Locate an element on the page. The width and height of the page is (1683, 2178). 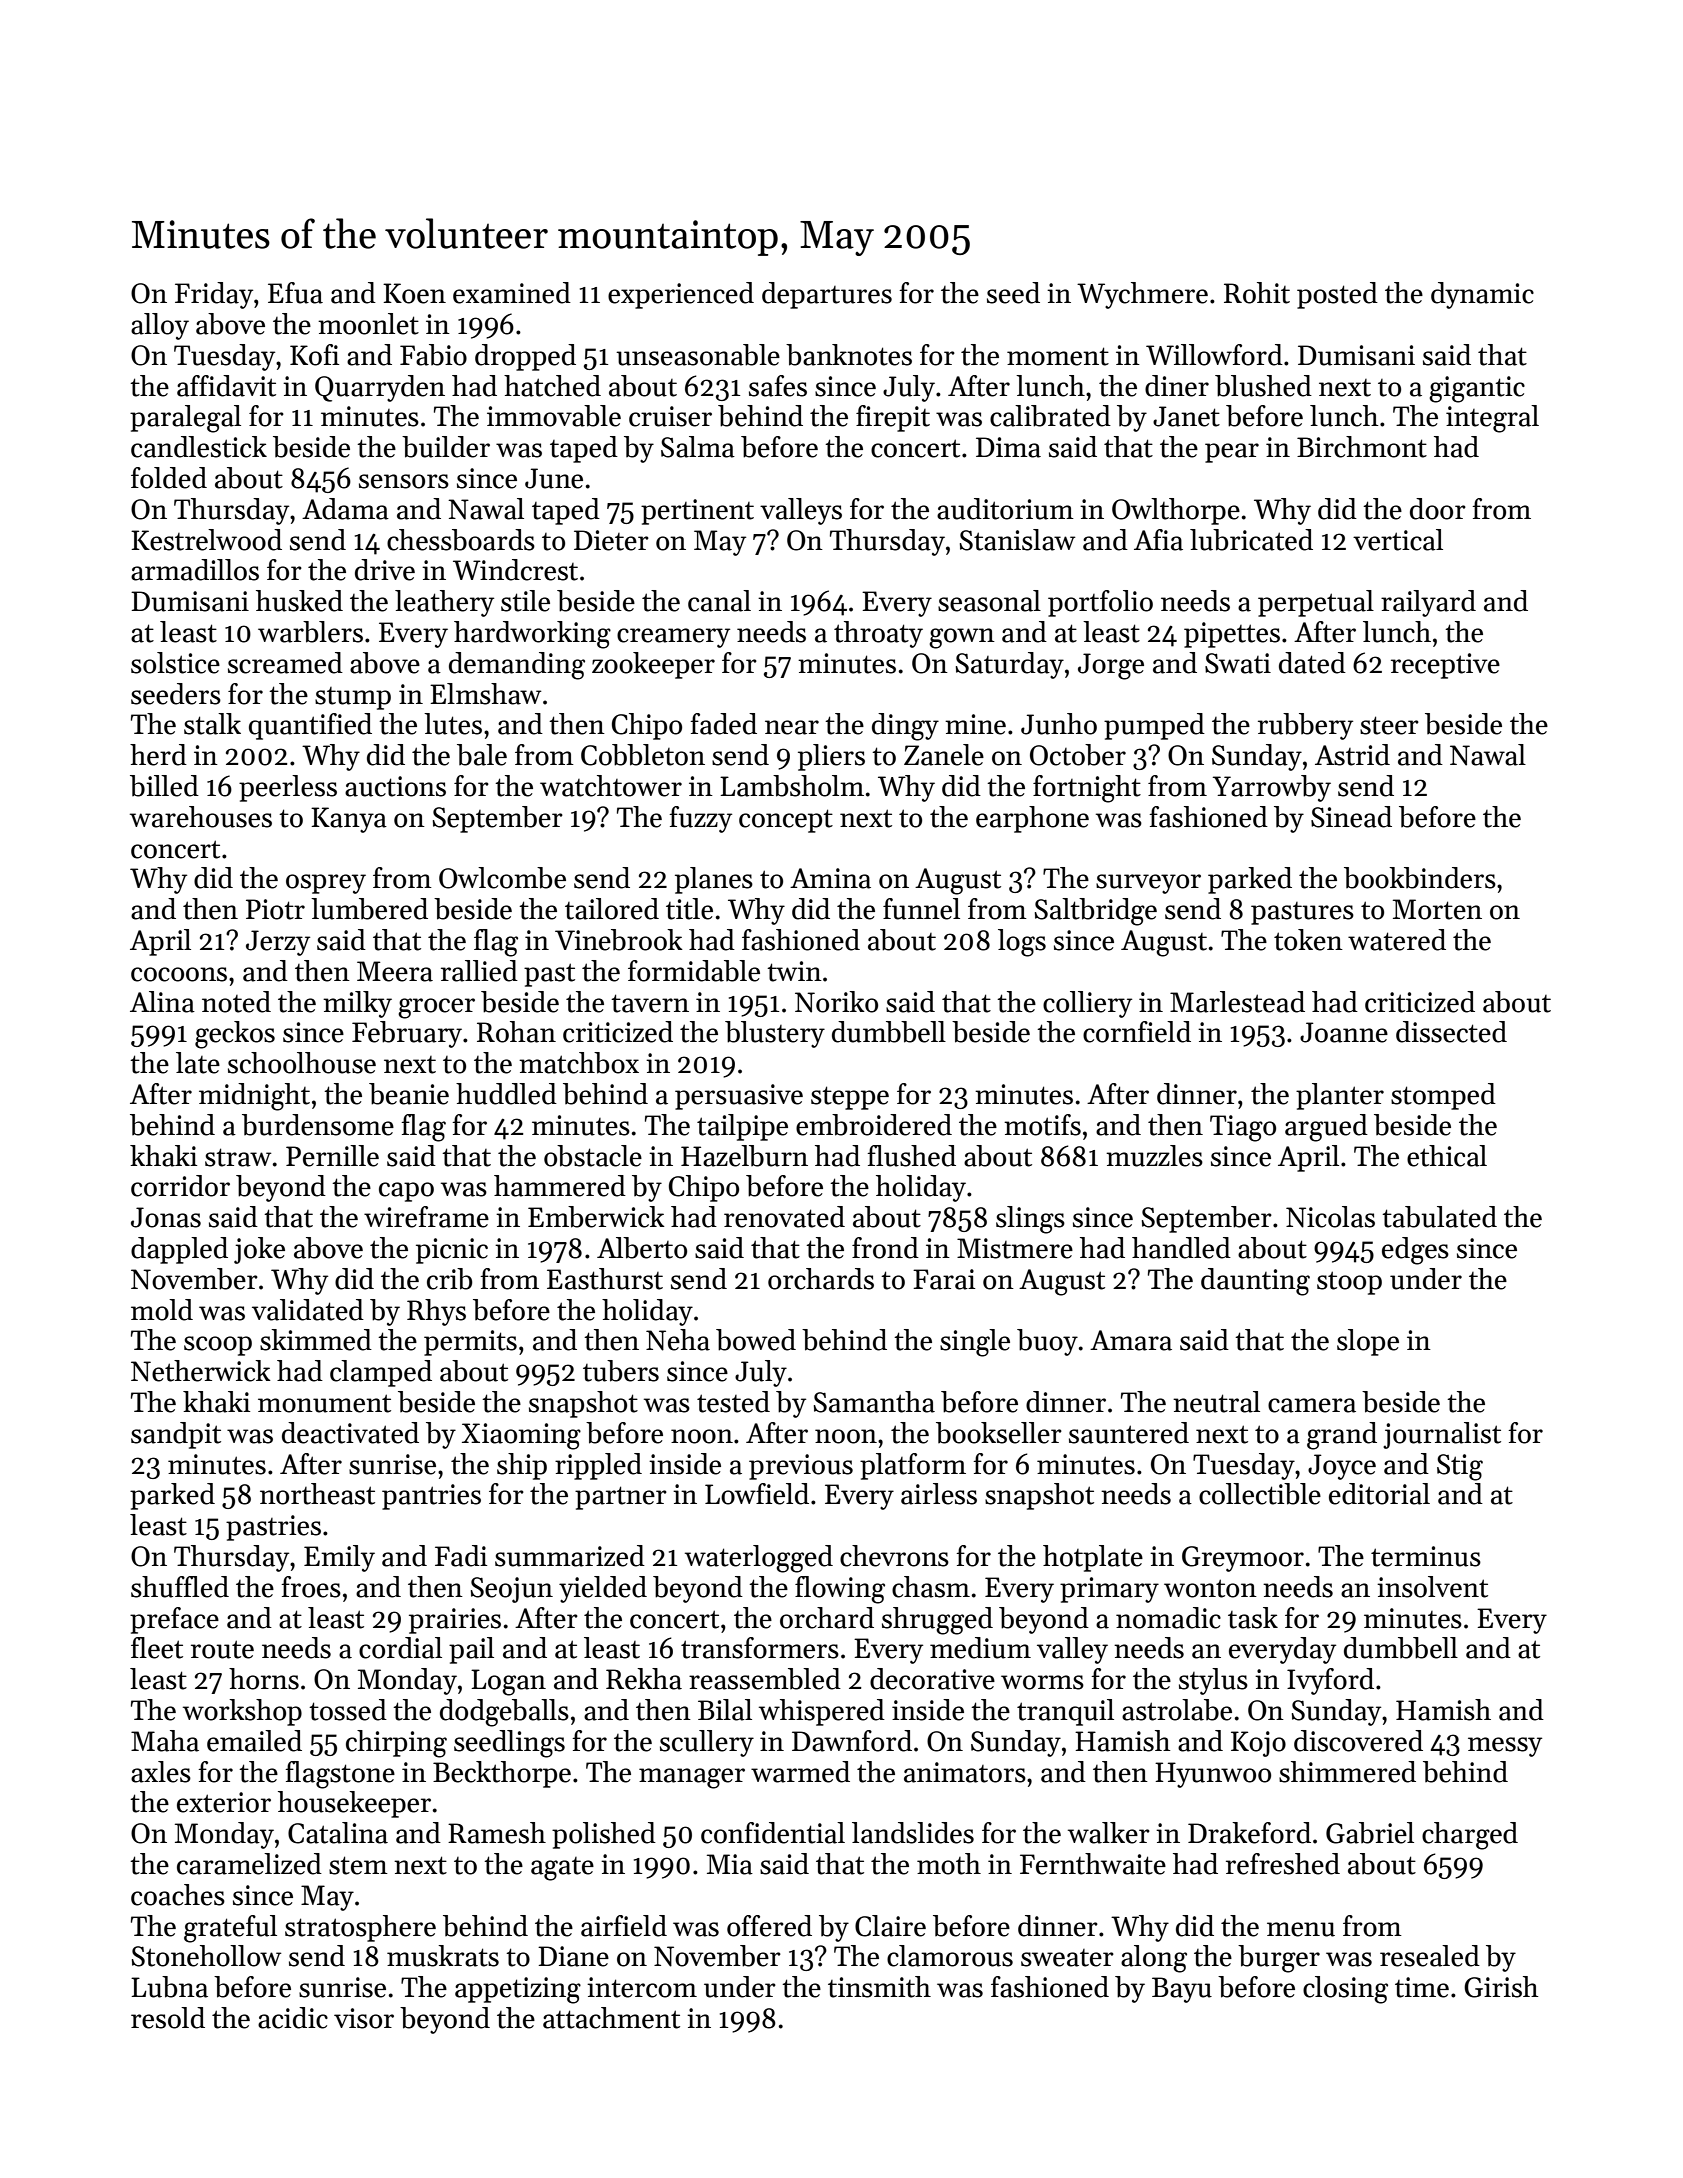
Girish is located at coordinates (1501, 1987).
